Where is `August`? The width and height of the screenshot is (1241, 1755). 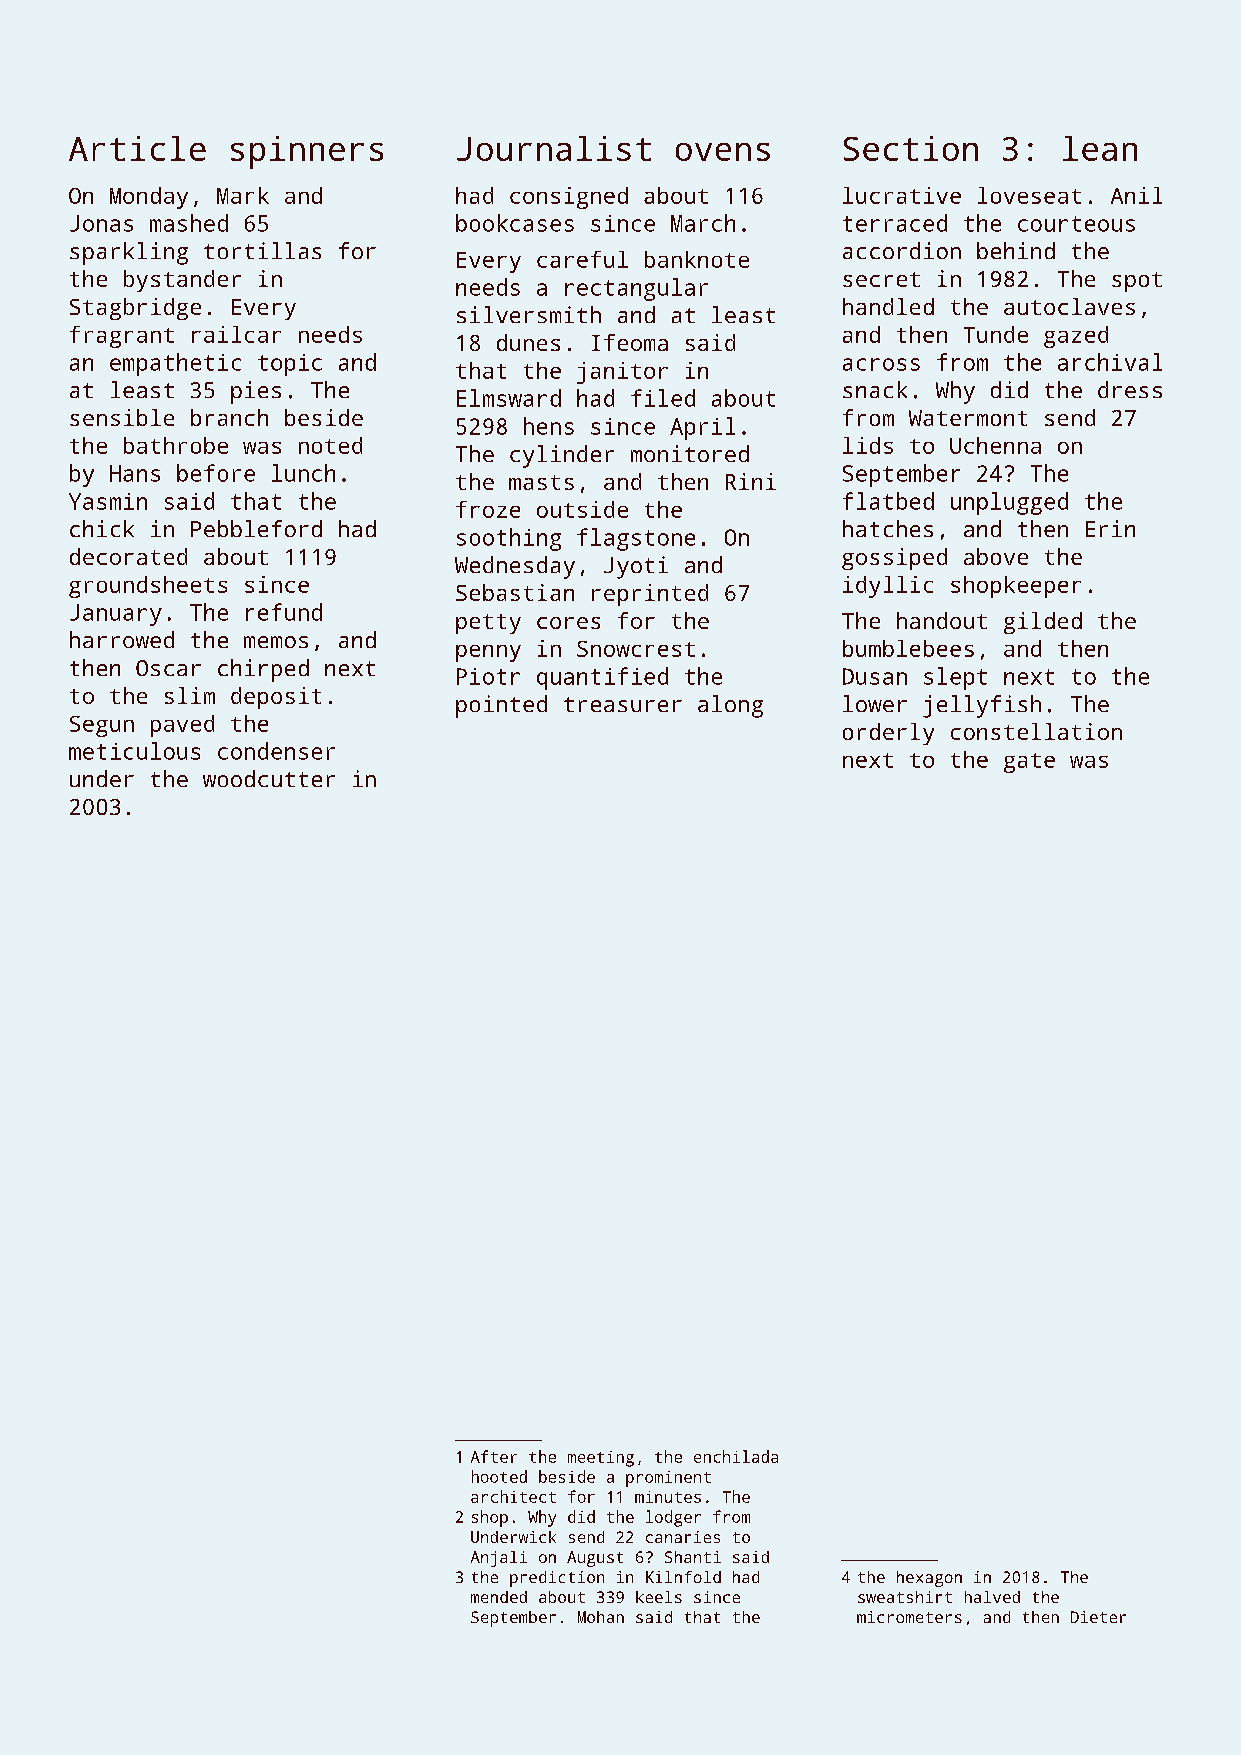 August is located at coordinates (595, 1559).
